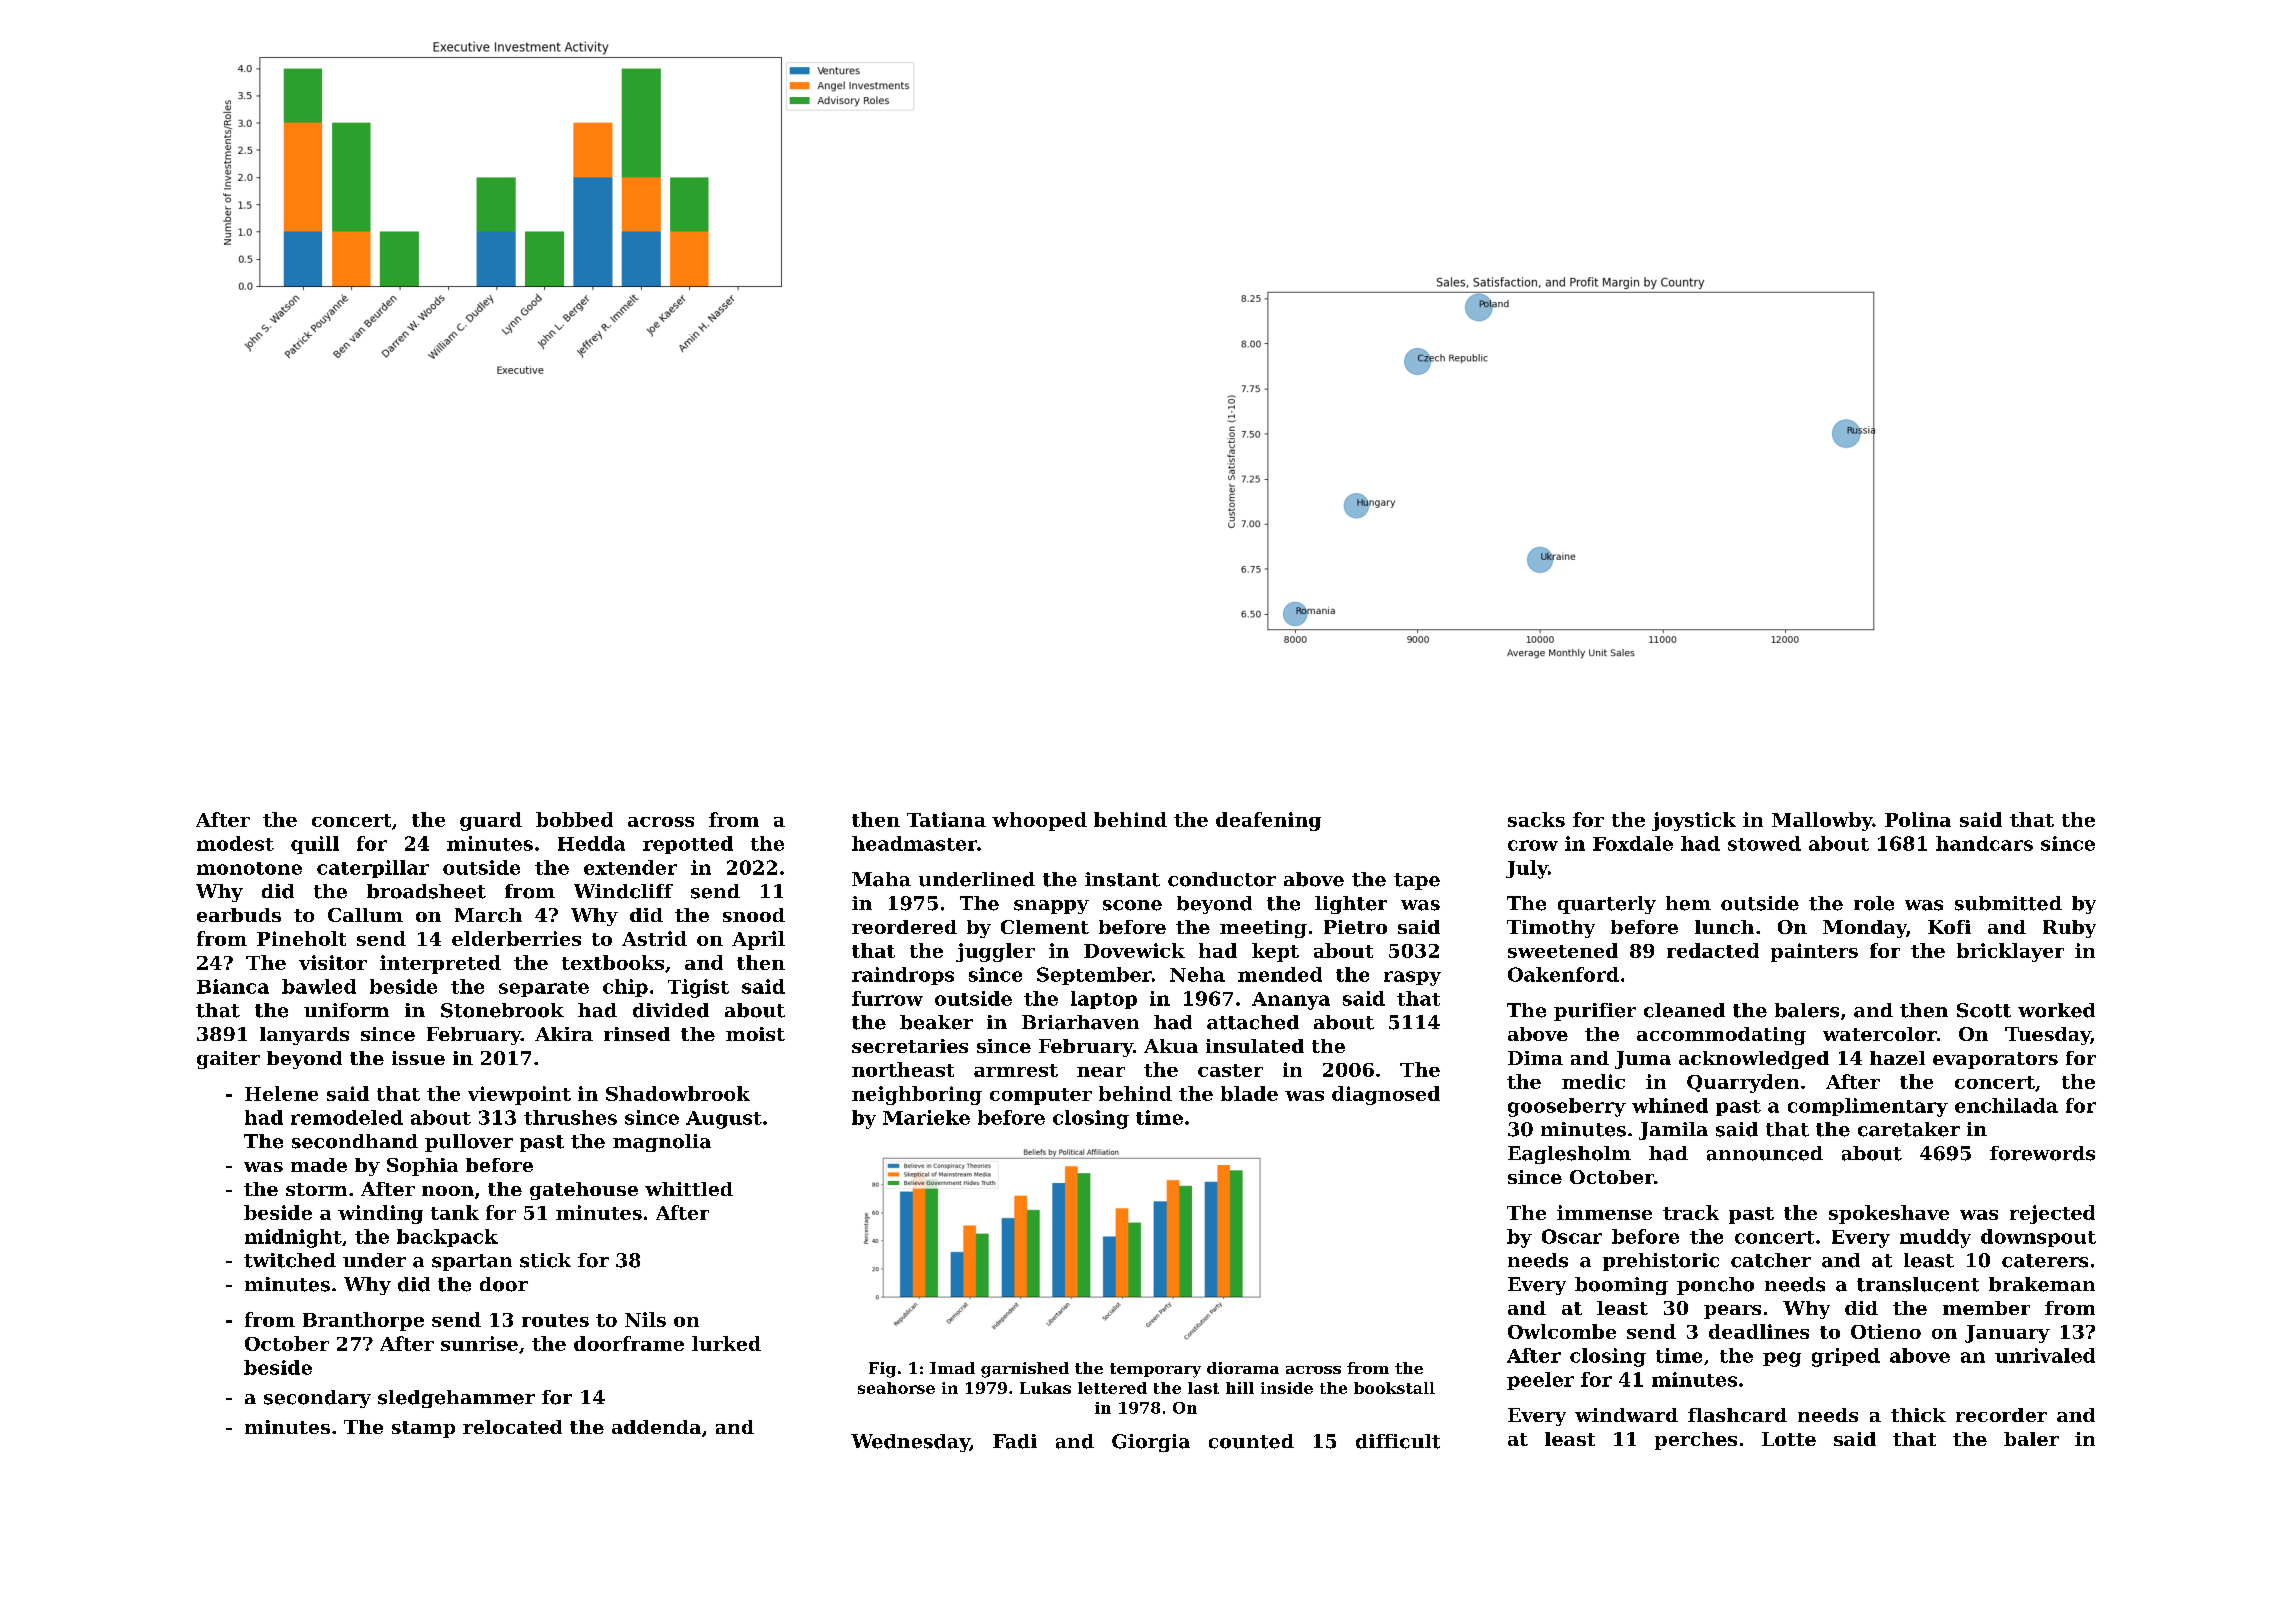  Describe the element at coordinates (1412, 978) in the screenshot. I see `raspy` at that location.
